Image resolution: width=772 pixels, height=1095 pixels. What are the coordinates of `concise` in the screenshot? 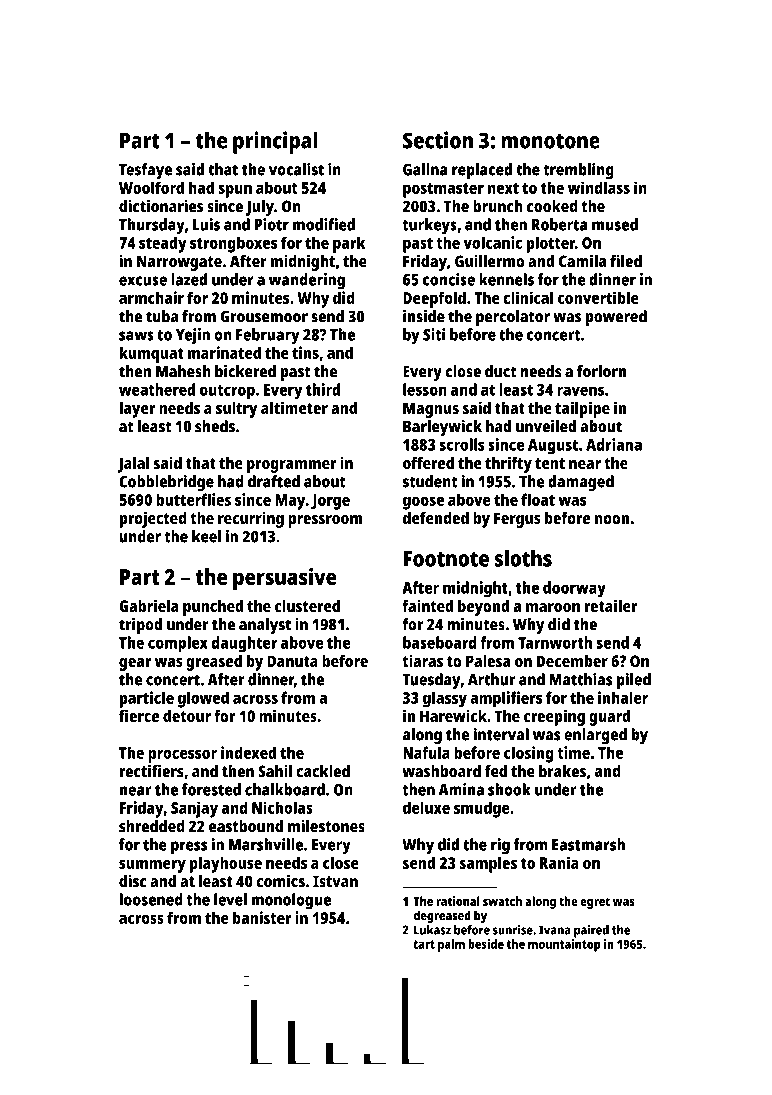 It's located at (449, 279).
